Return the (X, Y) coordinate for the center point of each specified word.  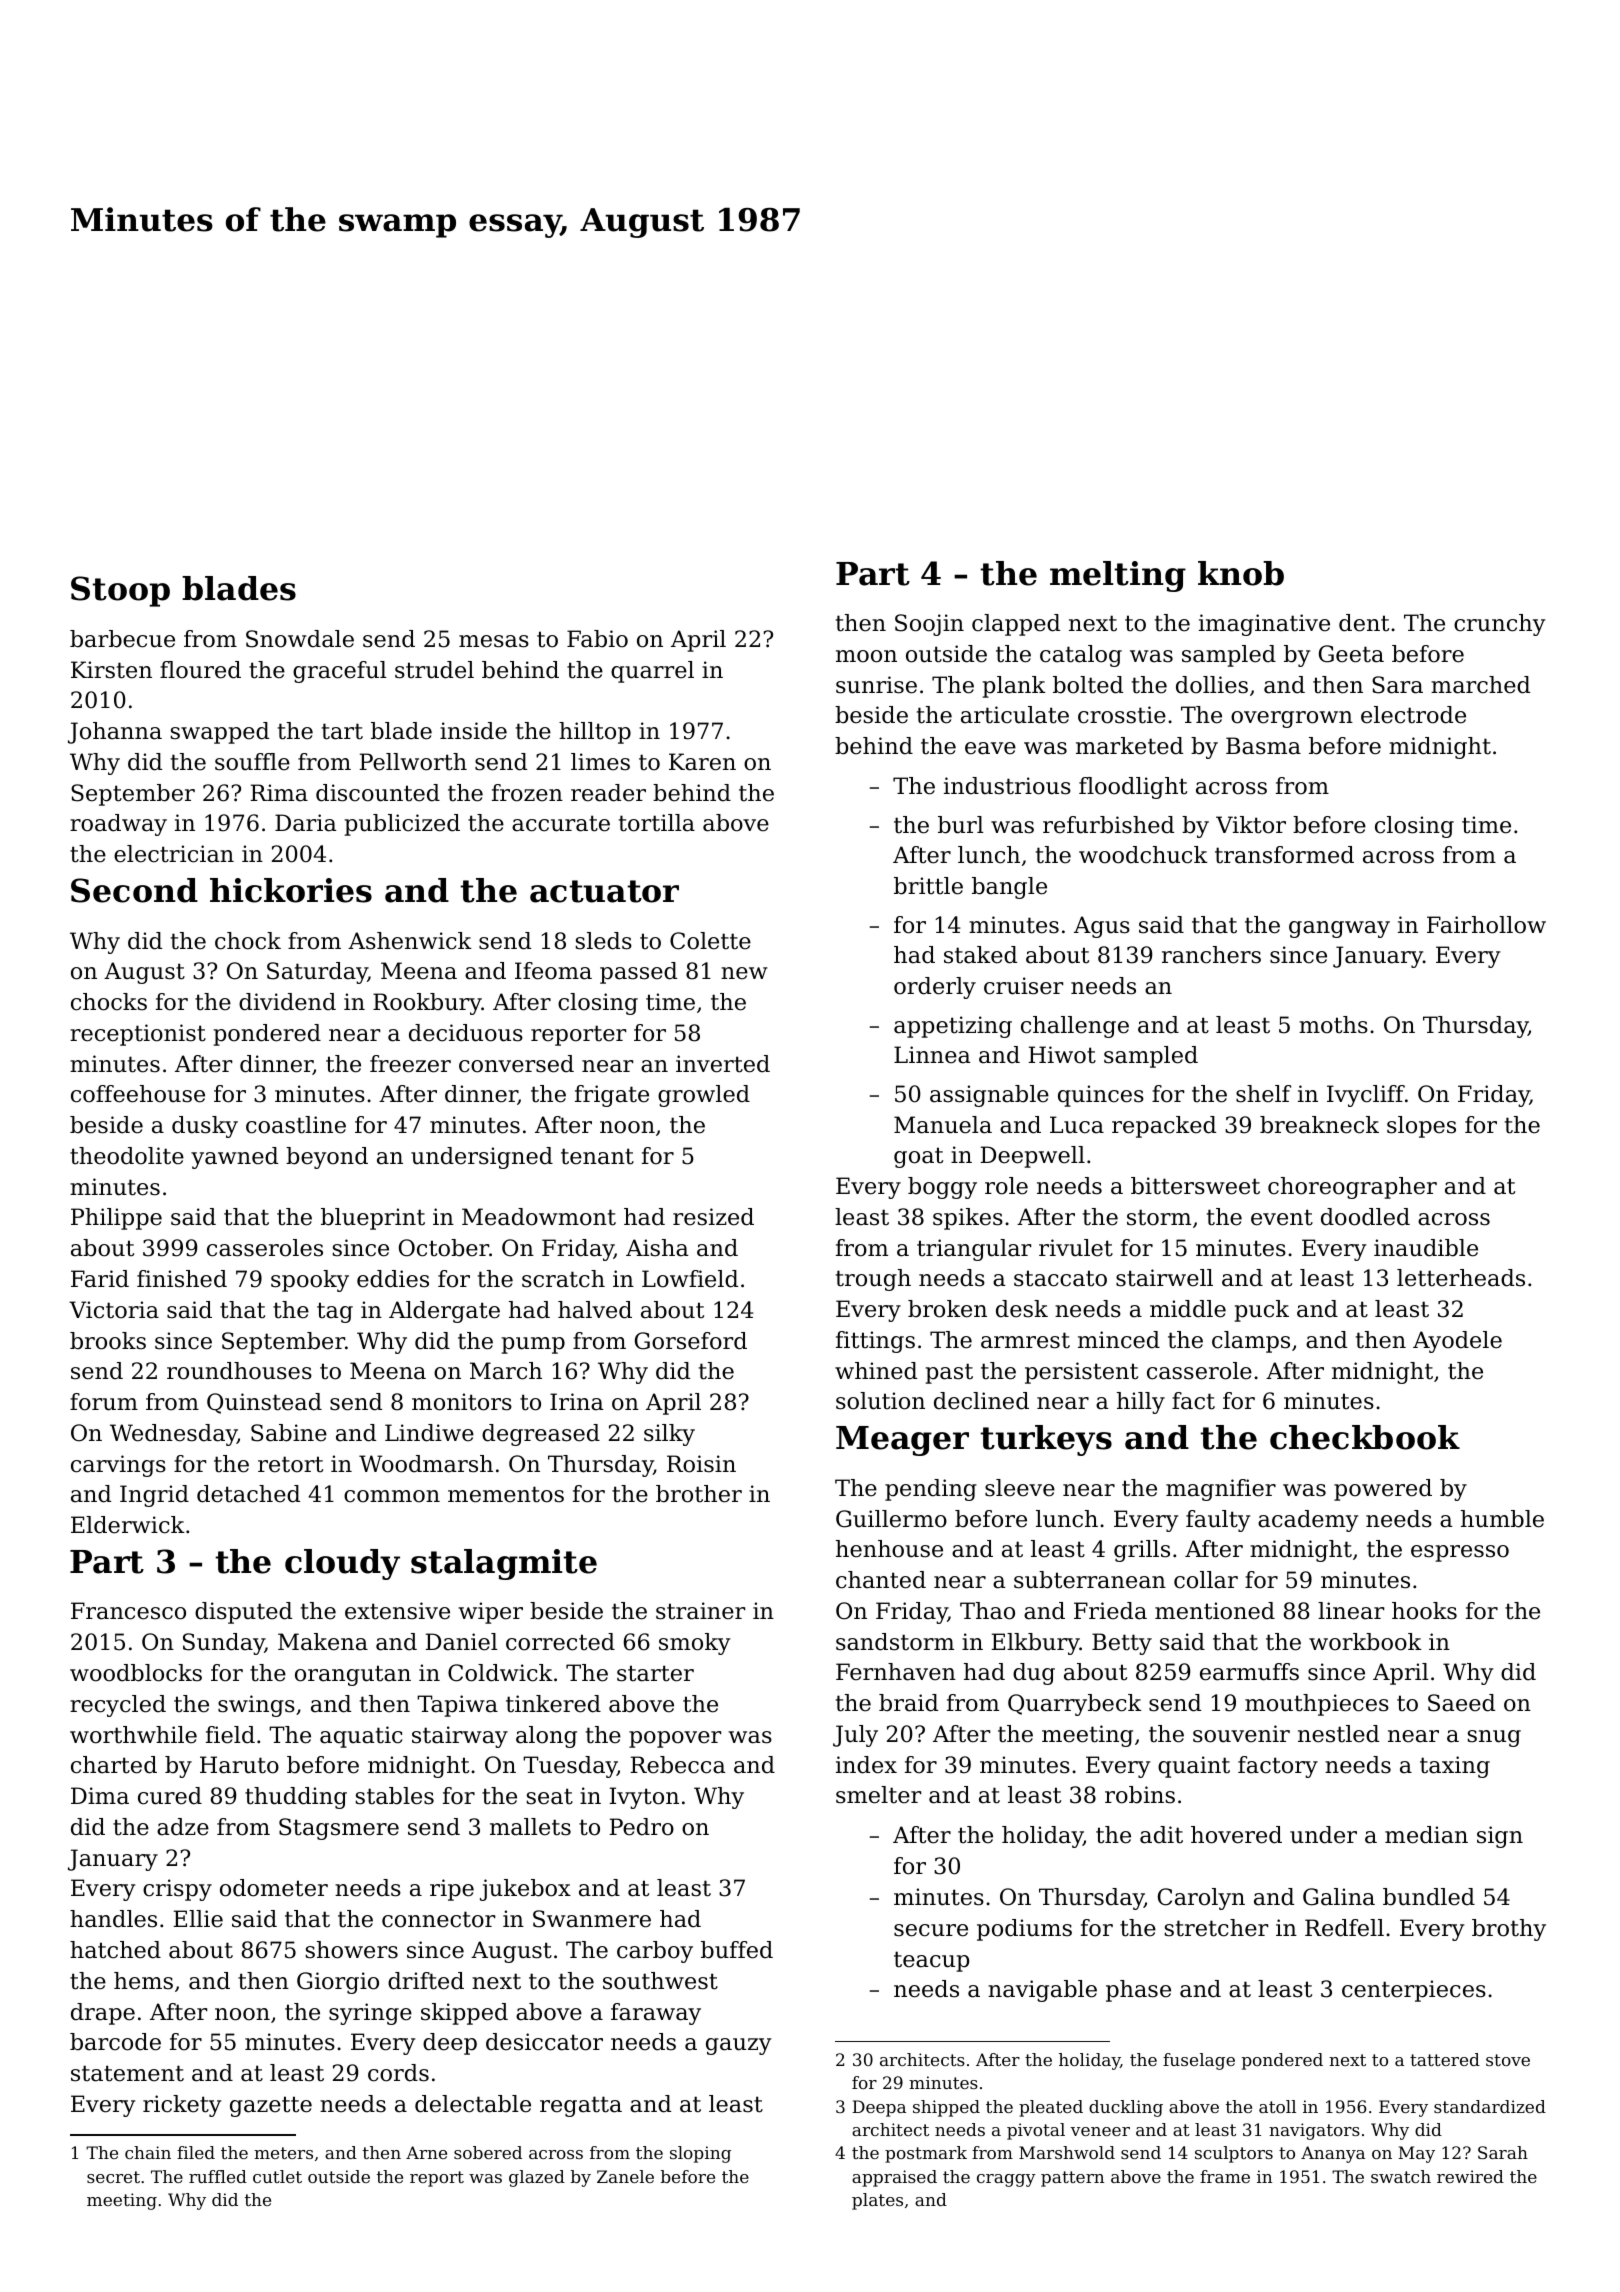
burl (961, 825)
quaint (1194, 1767)
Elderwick (128, 1525)
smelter (878, 1795)
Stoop (120, 591)
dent (1364, 623)
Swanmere (592, 1919)
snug (1494, 1738)
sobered (488, 2152)
